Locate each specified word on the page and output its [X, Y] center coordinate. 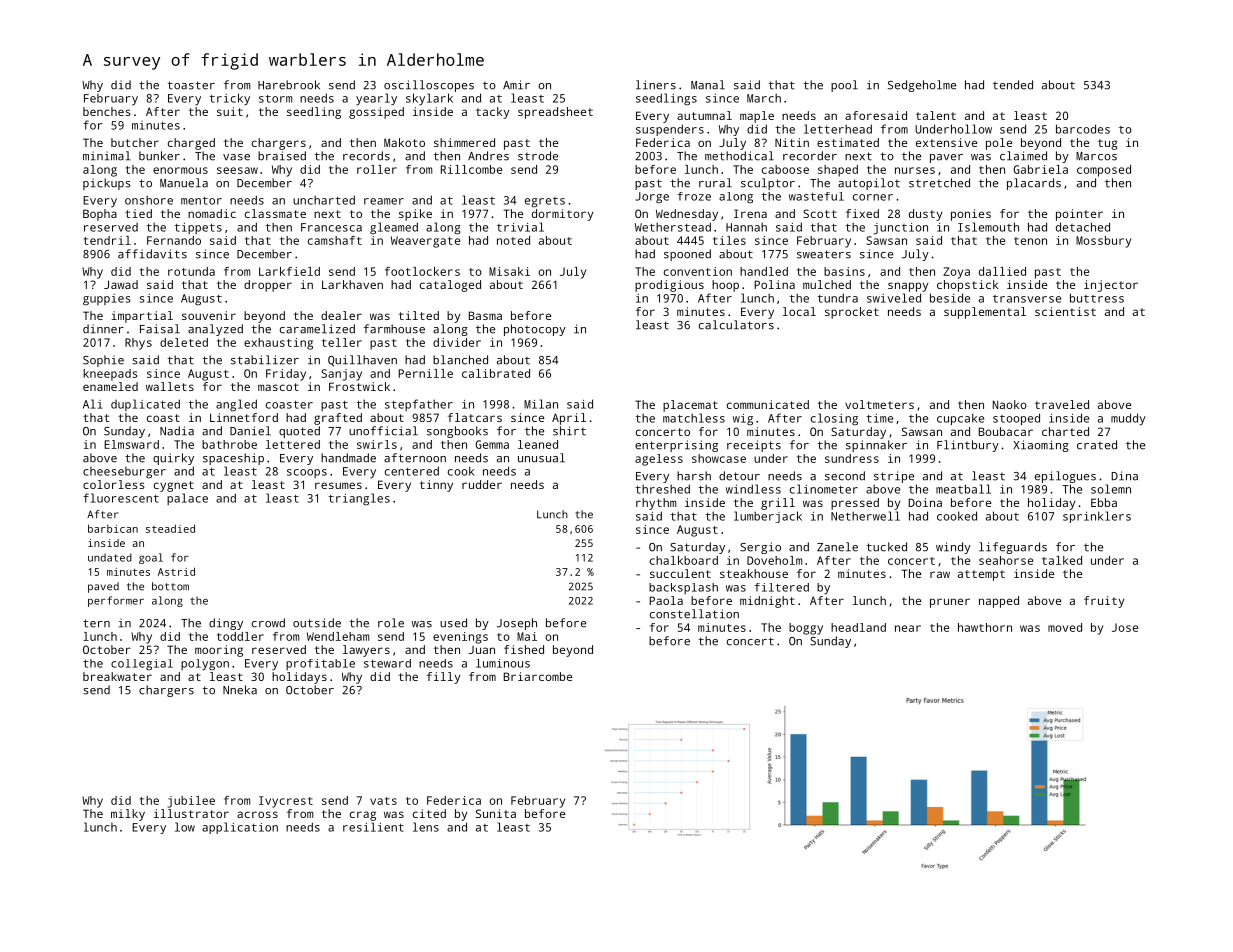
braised [282, 156]
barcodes [1083, 129]
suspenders [670, 130]
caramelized [317, 329]
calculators [736, 325]
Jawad [121, 284]
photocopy [535, 330]
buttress [1097, 298]
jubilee [191, 802]
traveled [1062, 404]
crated [1097, 445]
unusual [541, 458]
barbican [113, 528]
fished [524, 649]
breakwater [117, 676]
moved [1065, 627]
